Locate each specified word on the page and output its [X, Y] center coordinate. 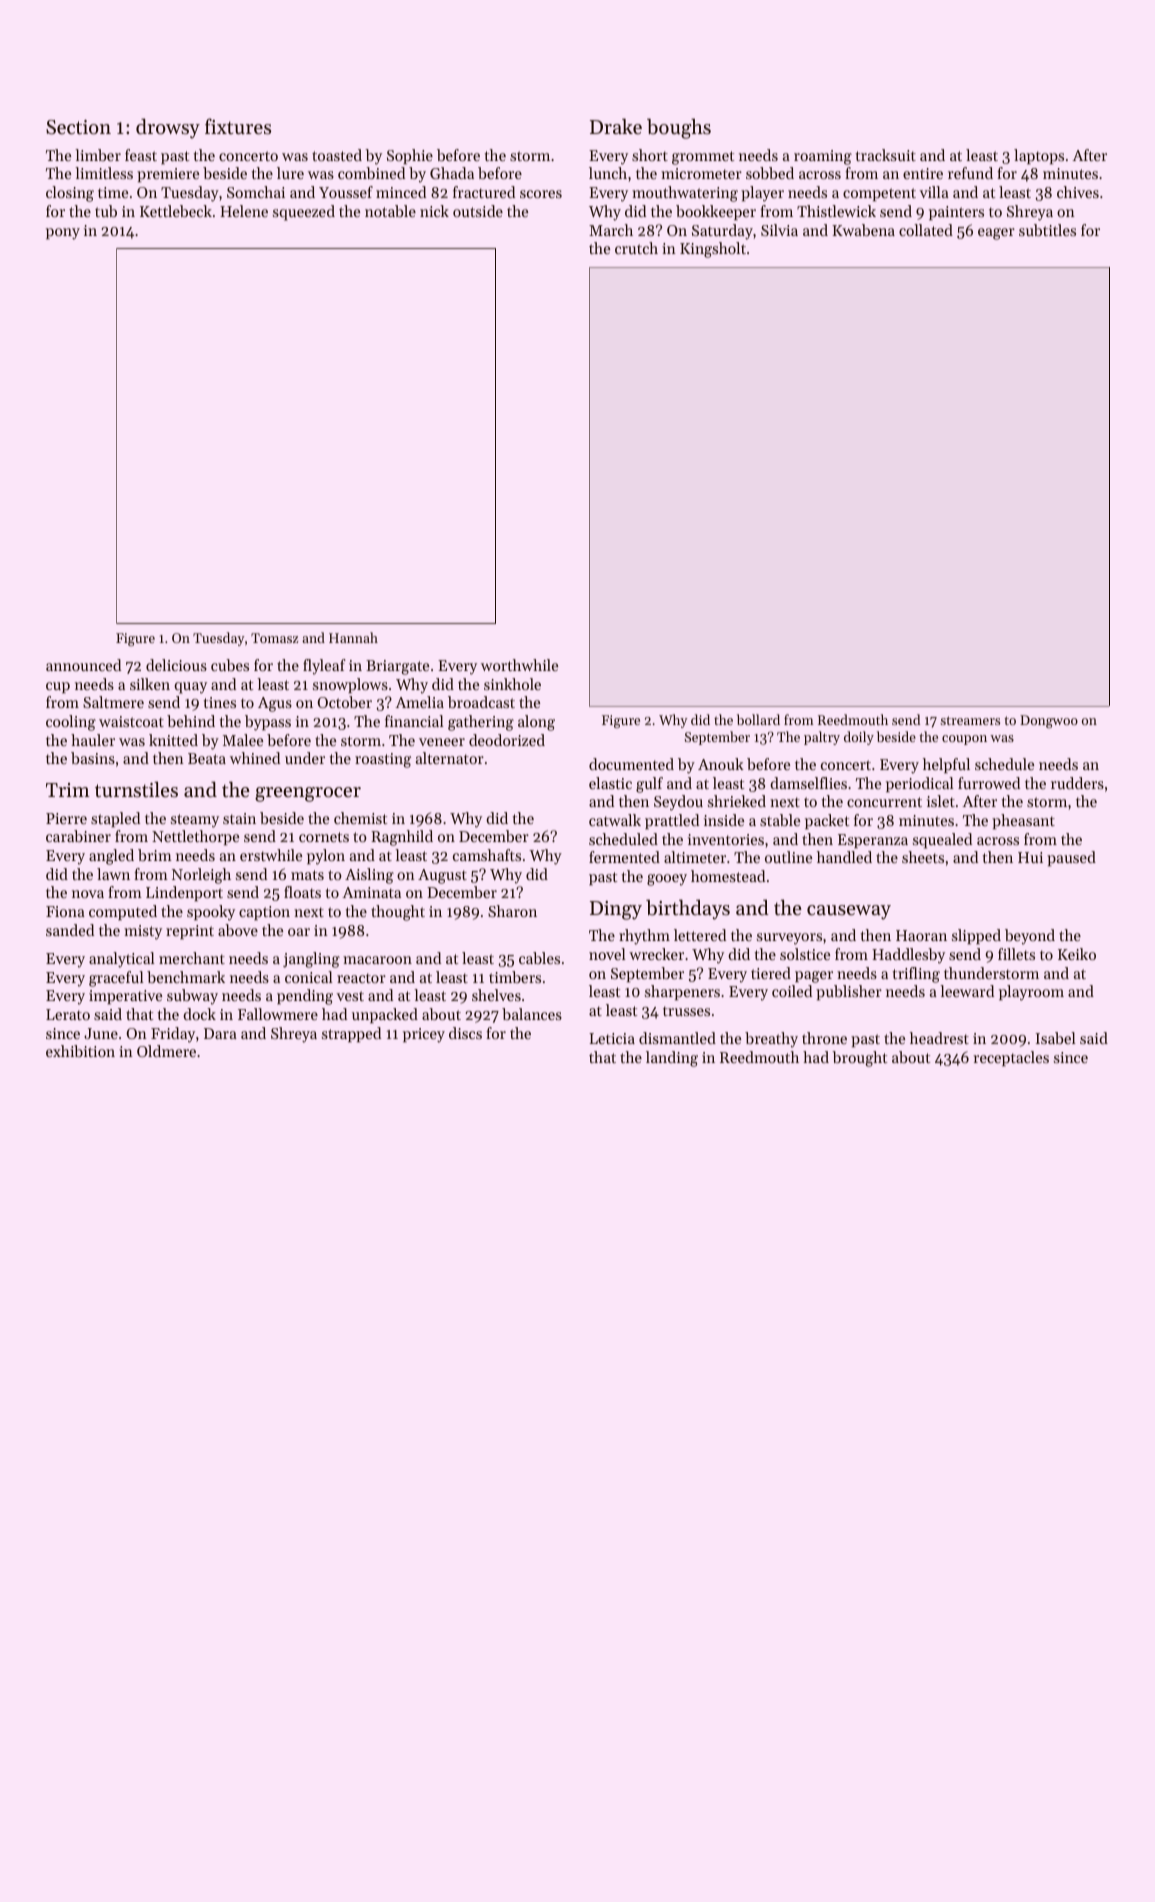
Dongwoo [1049, 721]
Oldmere [166, 1051]
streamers [970, 720]
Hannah [353, 637]
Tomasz [274, 638]
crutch [636, 248]
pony [63, 234]
